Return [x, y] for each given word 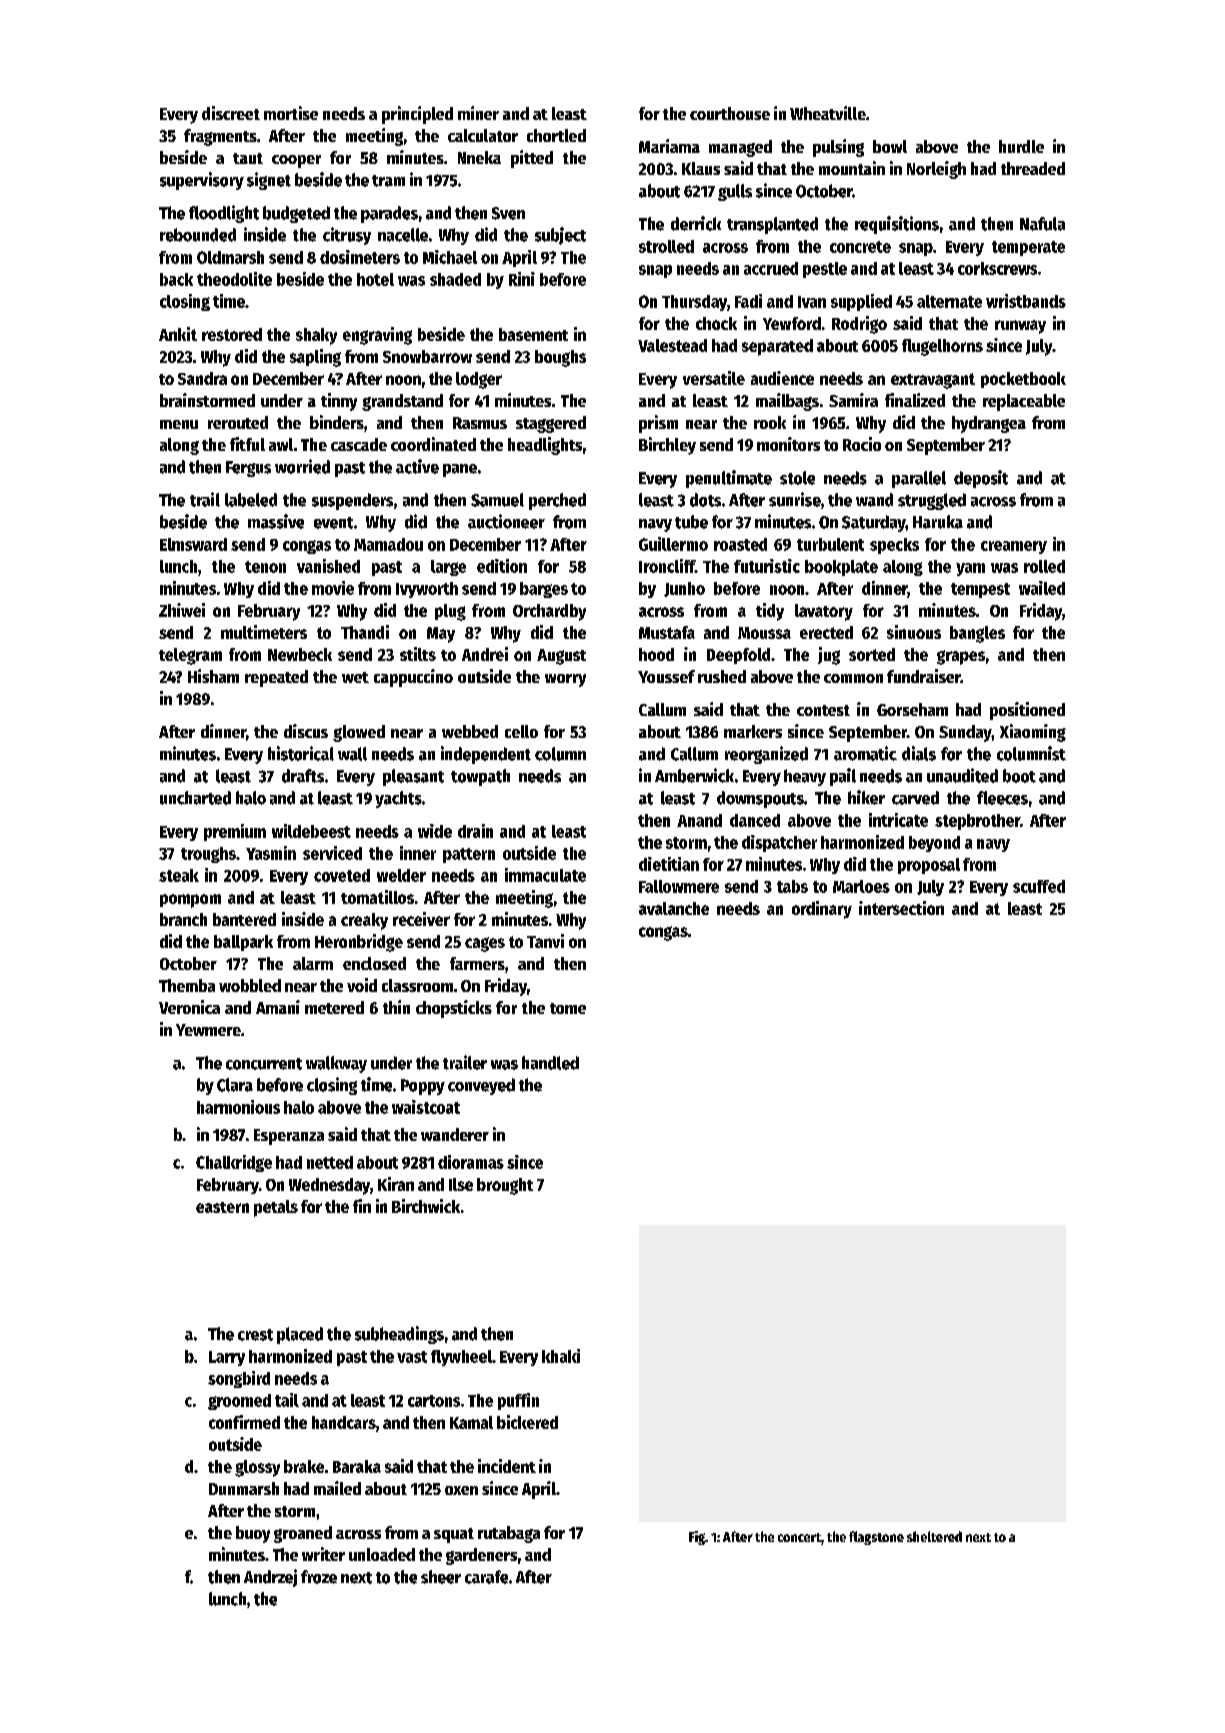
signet [269, 181]
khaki [561, 1356]
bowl [890, 146]
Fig [697, 1538]
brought [505, 1186]
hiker [866, 797]
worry [565, 680]
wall [352, 754]
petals [276, 1208]
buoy [253, 1534]
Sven [508, 213]
